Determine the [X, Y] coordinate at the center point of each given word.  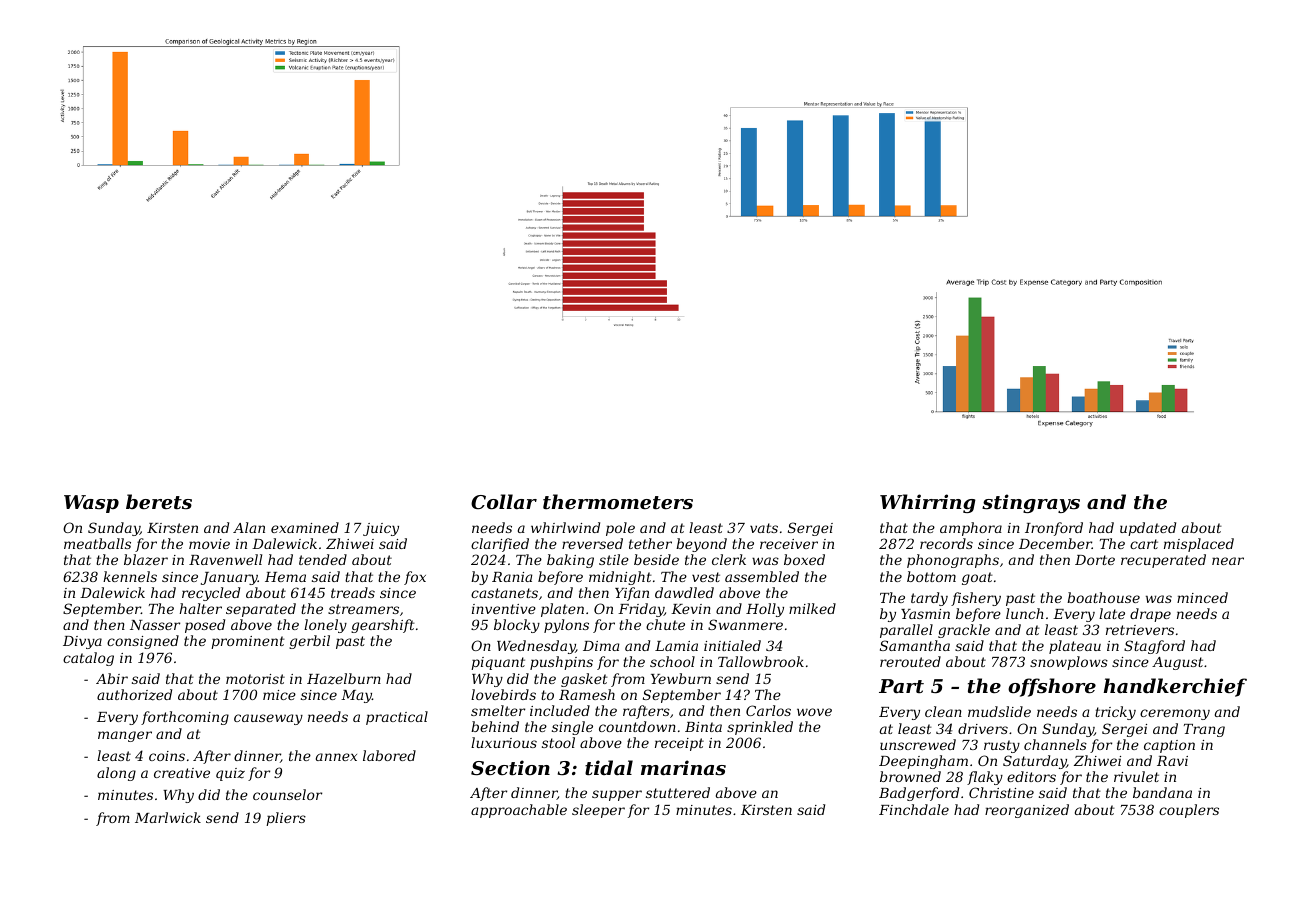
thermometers [618, 501]
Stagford [1154, 647]
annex [336, 757]
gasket [584, 680]
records [946, 543]
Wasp [91, 504]
